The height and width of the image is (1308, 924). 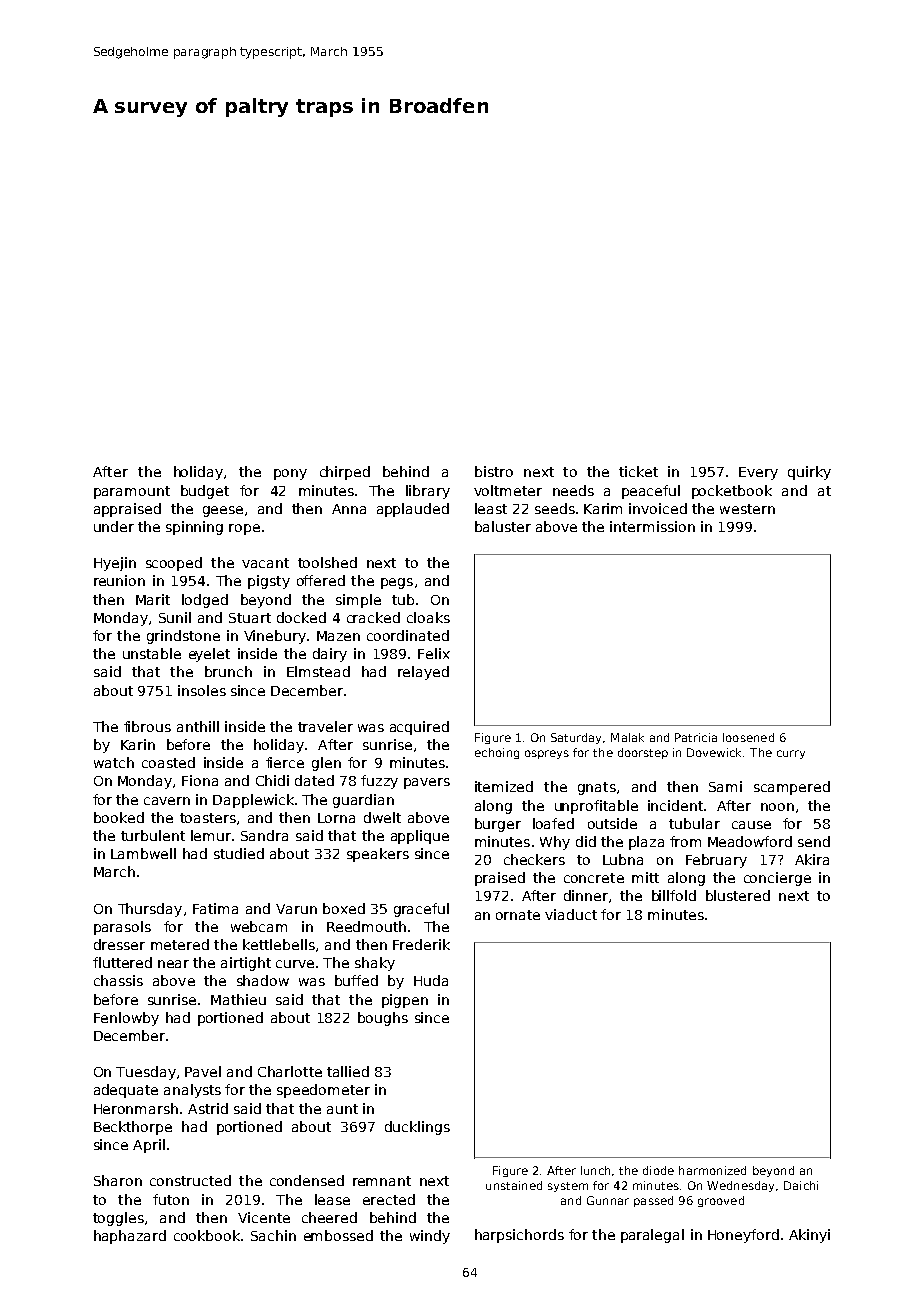 What do you see at coordinates (114, 762) in the image?
I see `watch` at bounding box center [114, 762].
